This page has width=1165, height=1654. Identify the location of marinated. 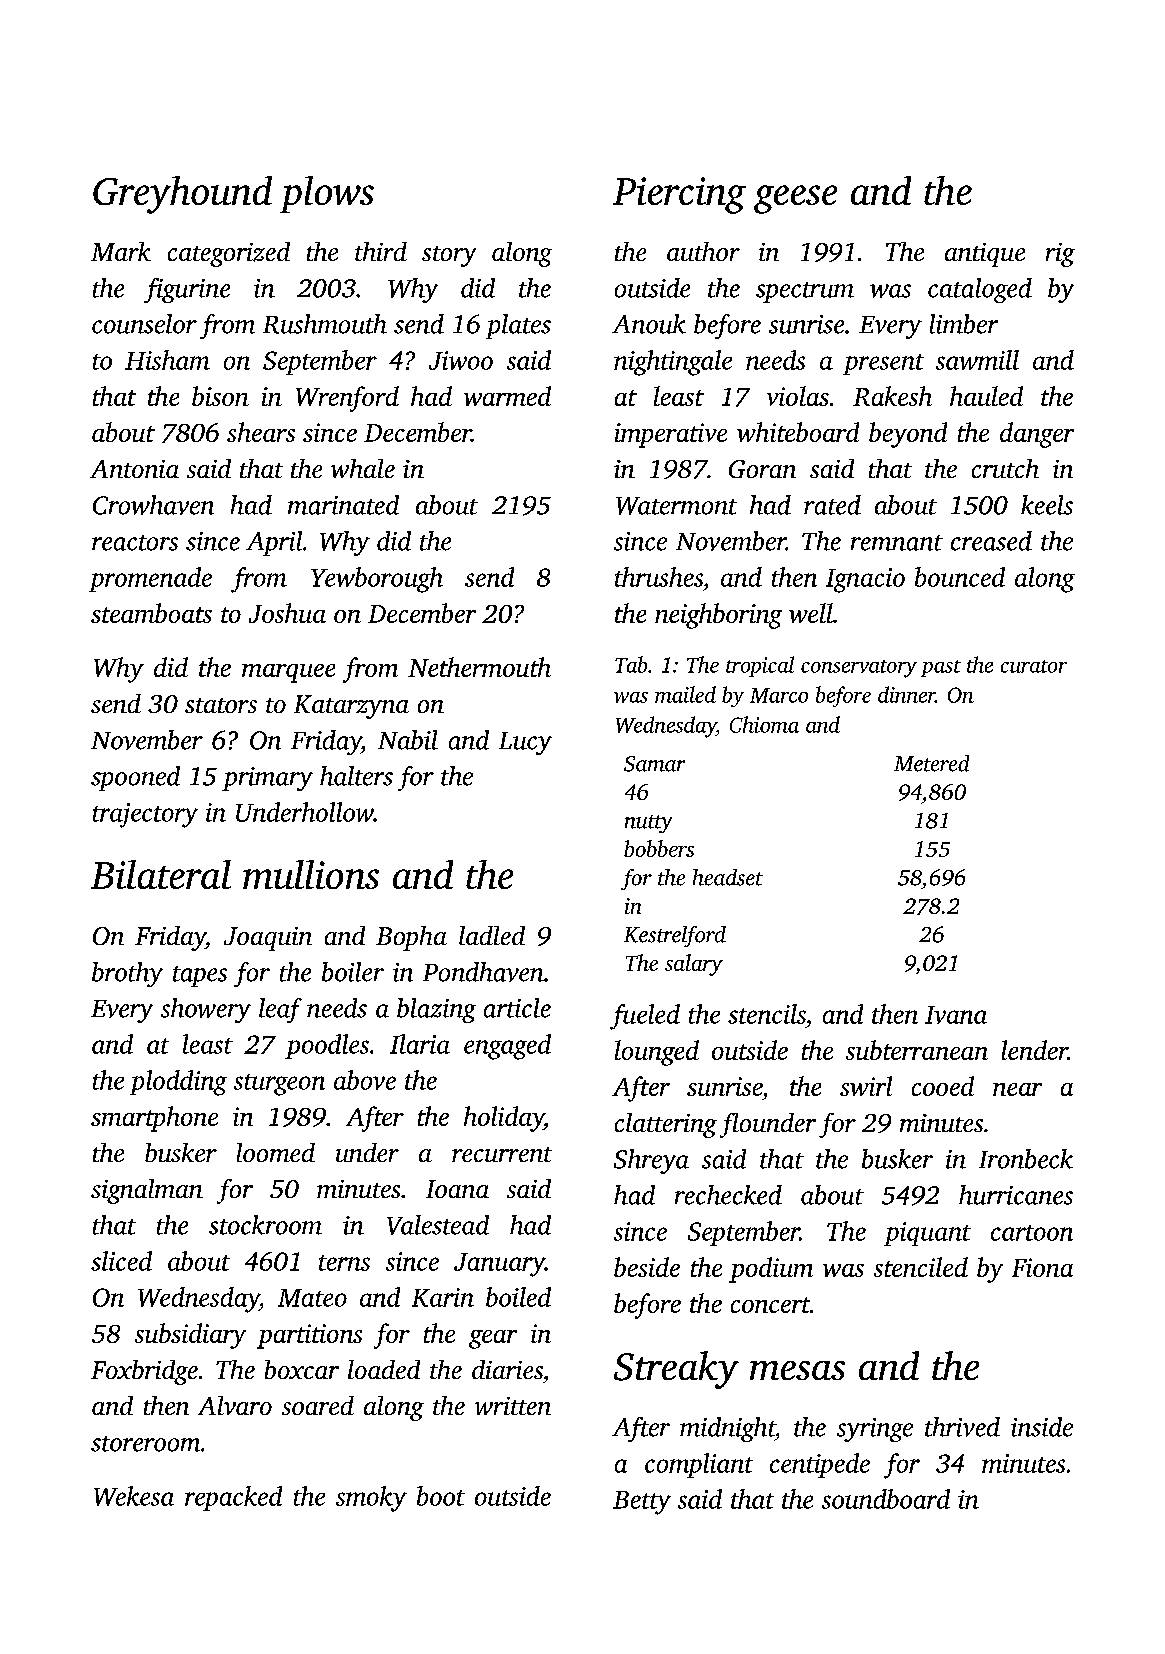
(343, 505).
